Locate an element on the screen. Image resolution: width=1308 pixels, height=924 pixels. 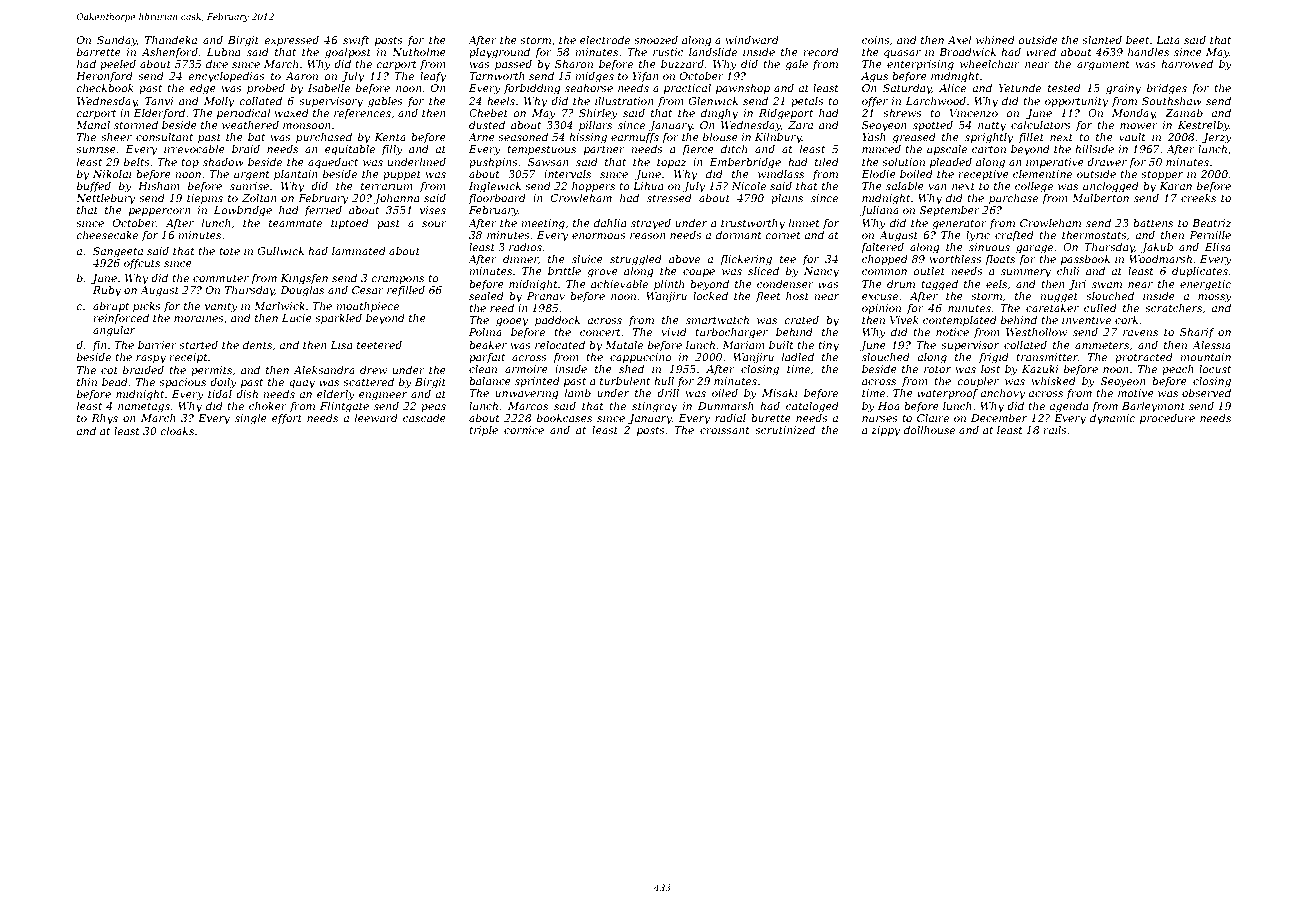
cloaks is located at coordinates (177, 431).
